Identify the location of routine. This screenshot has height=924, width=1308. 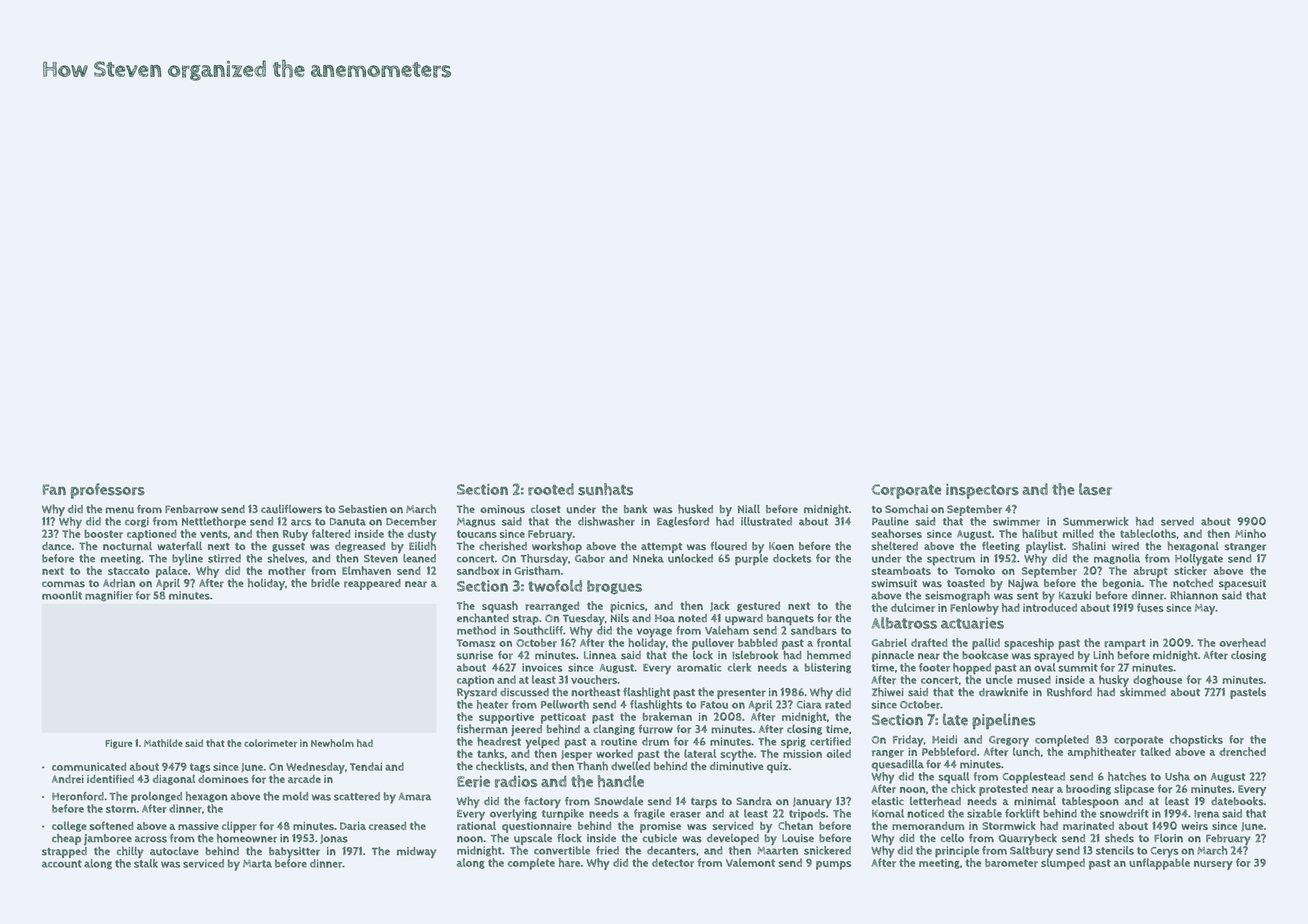
(619, 741).
